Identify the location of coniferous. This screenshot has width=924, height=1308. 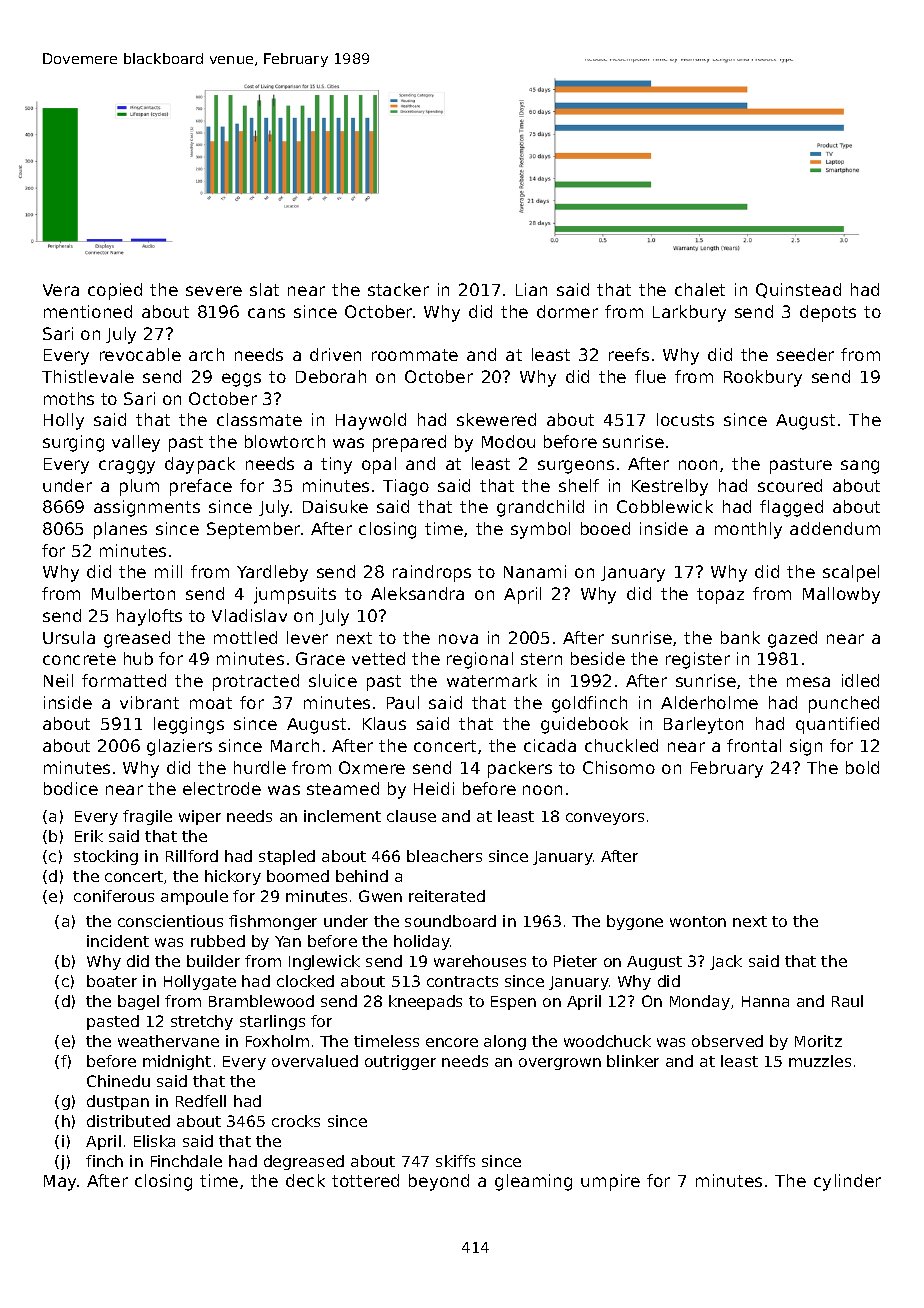
(114, 896).
